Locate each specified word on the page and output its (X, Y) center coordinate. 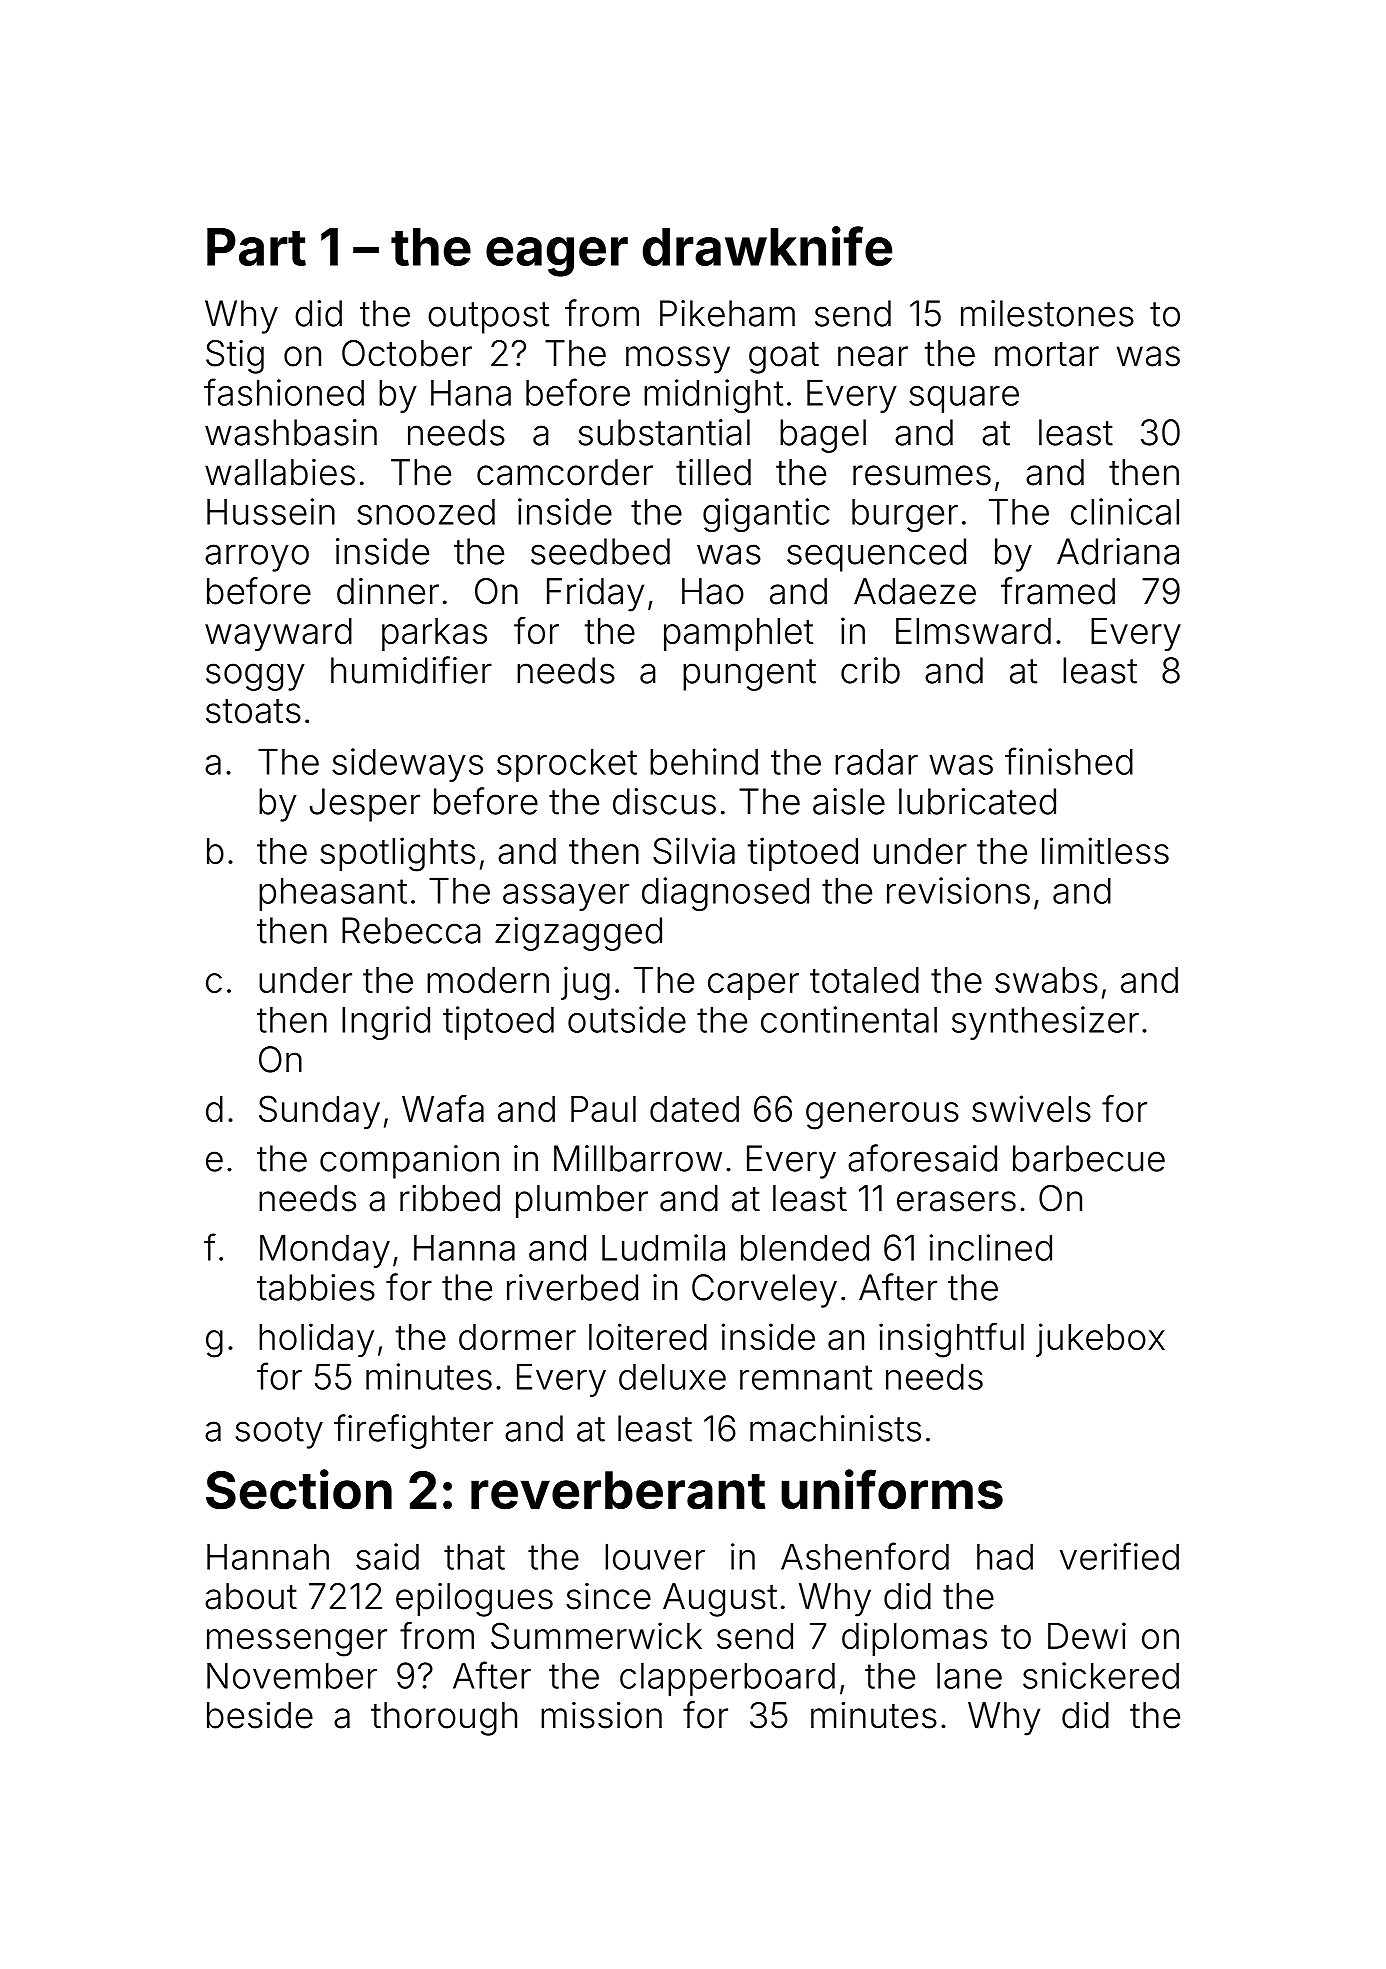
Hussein (271, 511)
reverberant (618, 1490)
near (873, 356)
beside (260, 1715)
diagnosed (725, 894)
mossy (678, 360)
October (407, 353)
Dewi (1087, 1635)
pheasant (333, 894)
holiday (316, 1340)
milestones (1047, 313)
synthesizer (1045, 1023)
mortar (1047, 354)
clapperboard (727, 1679)
